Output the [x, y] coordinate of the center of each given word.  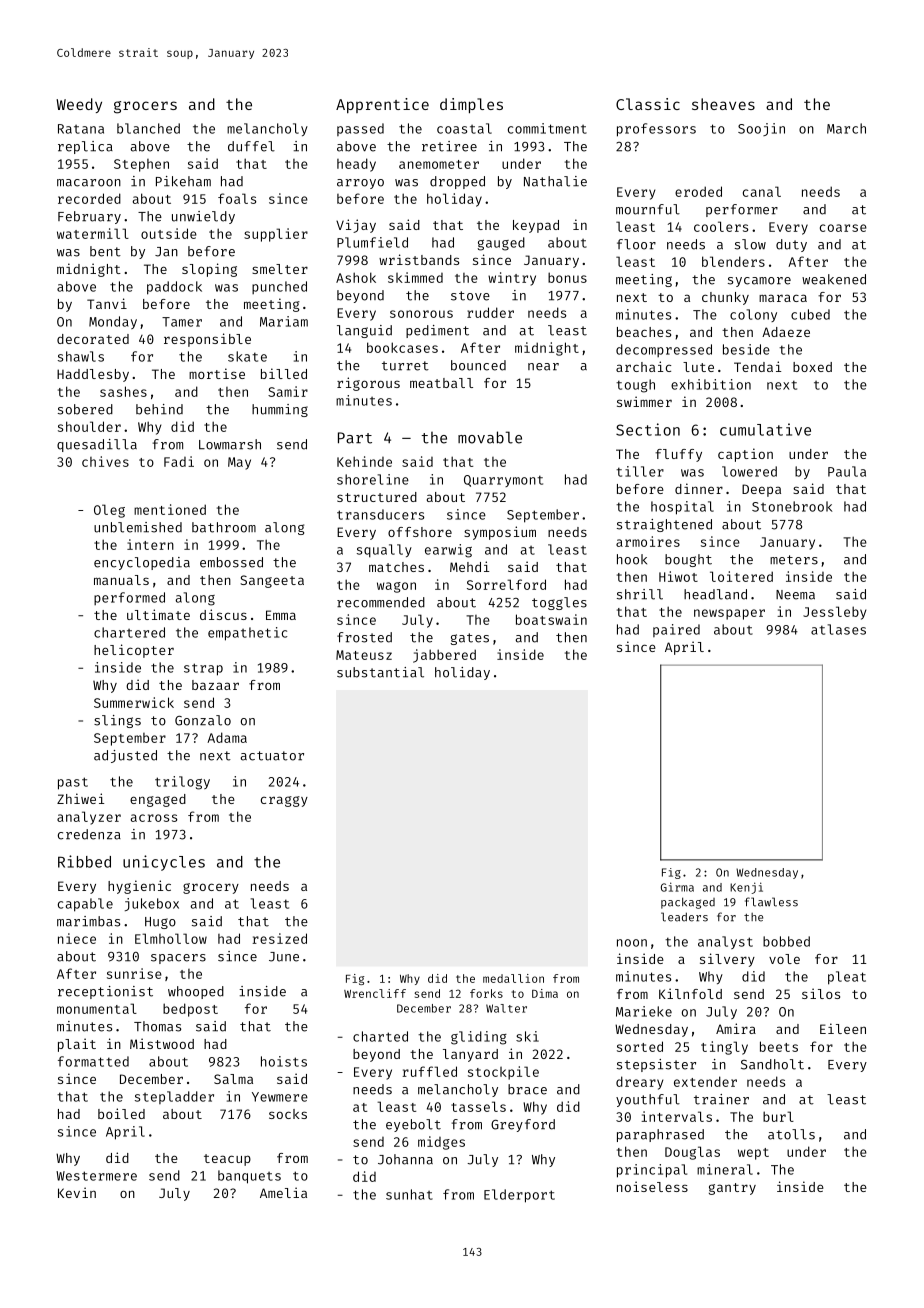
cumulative [765, 429]
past [73, 783]
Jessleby [834, 613]
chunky [725, 298]
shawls [81, 356]
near [543, 367]
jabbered [444, 656]
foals [237, 198]
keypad [536, 226]
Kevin [77, 1192]
